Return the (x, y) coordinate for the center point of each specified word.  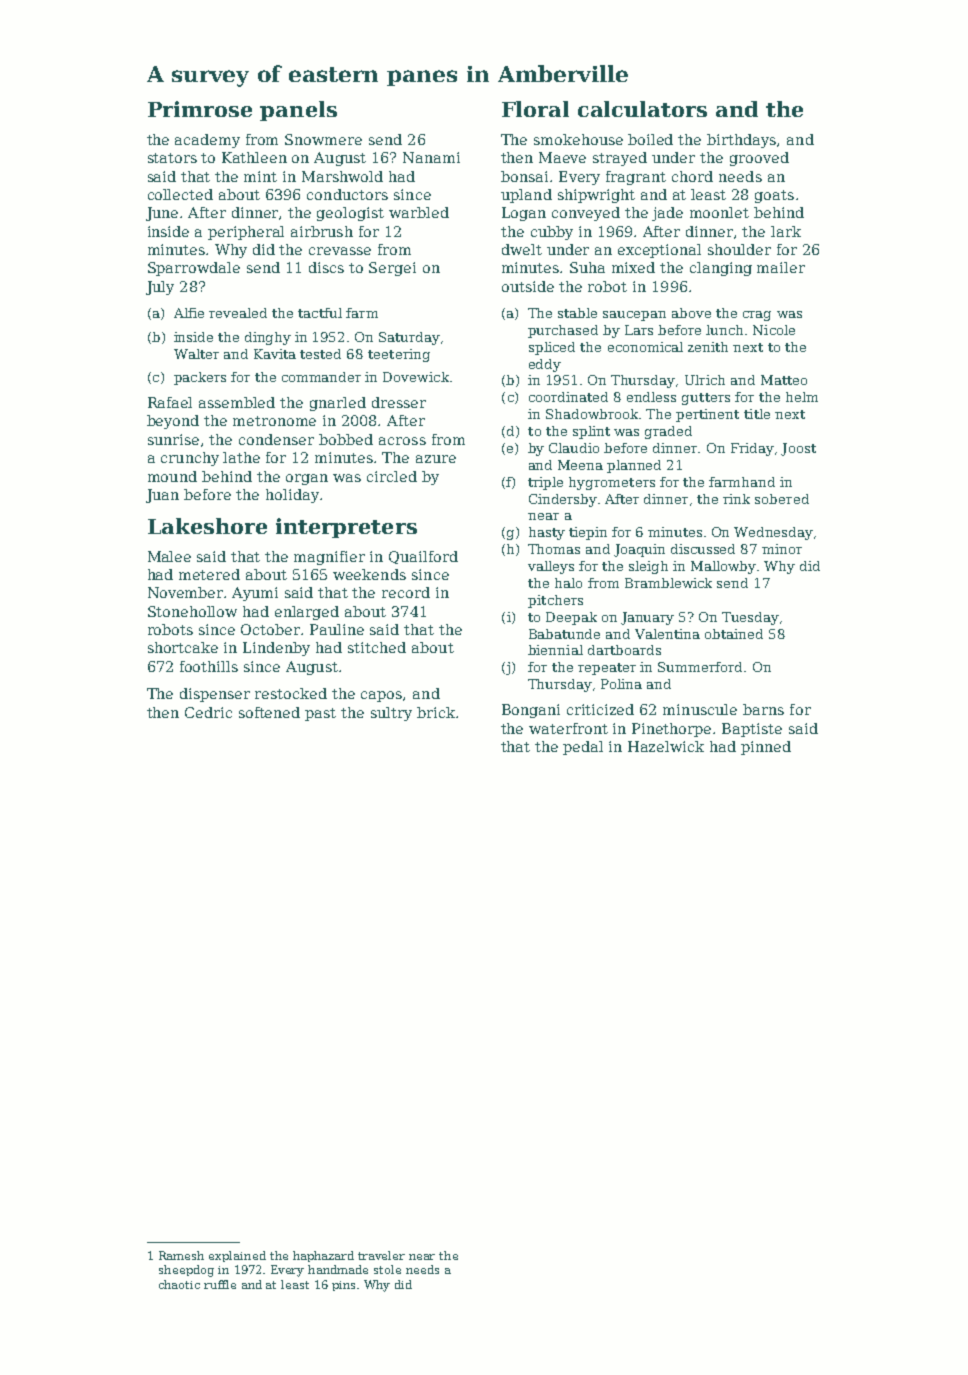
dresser (399, 402)
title (757, 414)
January (647, 618)
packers (200, 378)
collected (180, 194)
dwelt (522, 249)
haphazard (323, 1256)
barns (763, 709)
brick (436, 712)
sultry (391, 714)
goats (774, 196)
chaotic (179, 1284)
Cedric (208, 712)
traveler (381, 1255)
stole (387, 1269)
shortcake (183, 647)
